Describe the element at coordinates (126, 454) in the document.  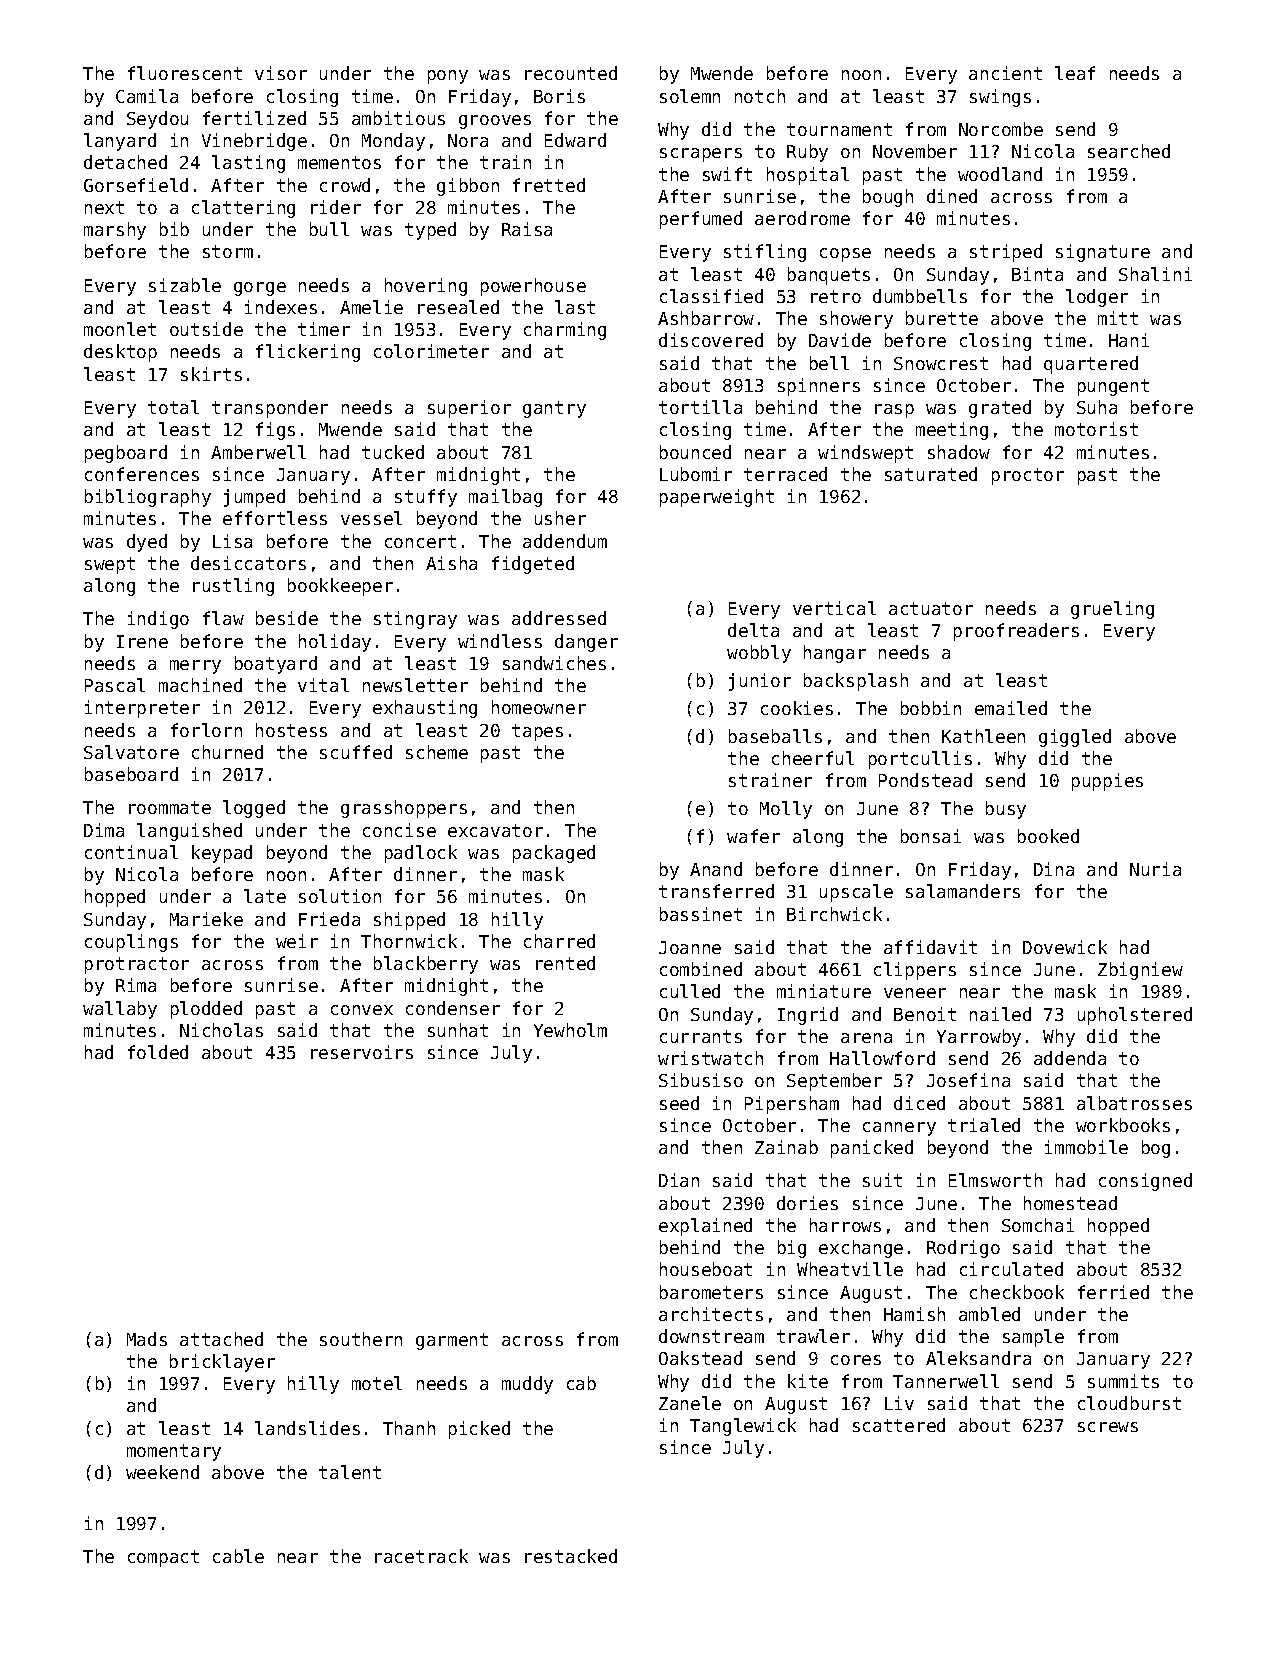
I see `pegboard` at that location.
